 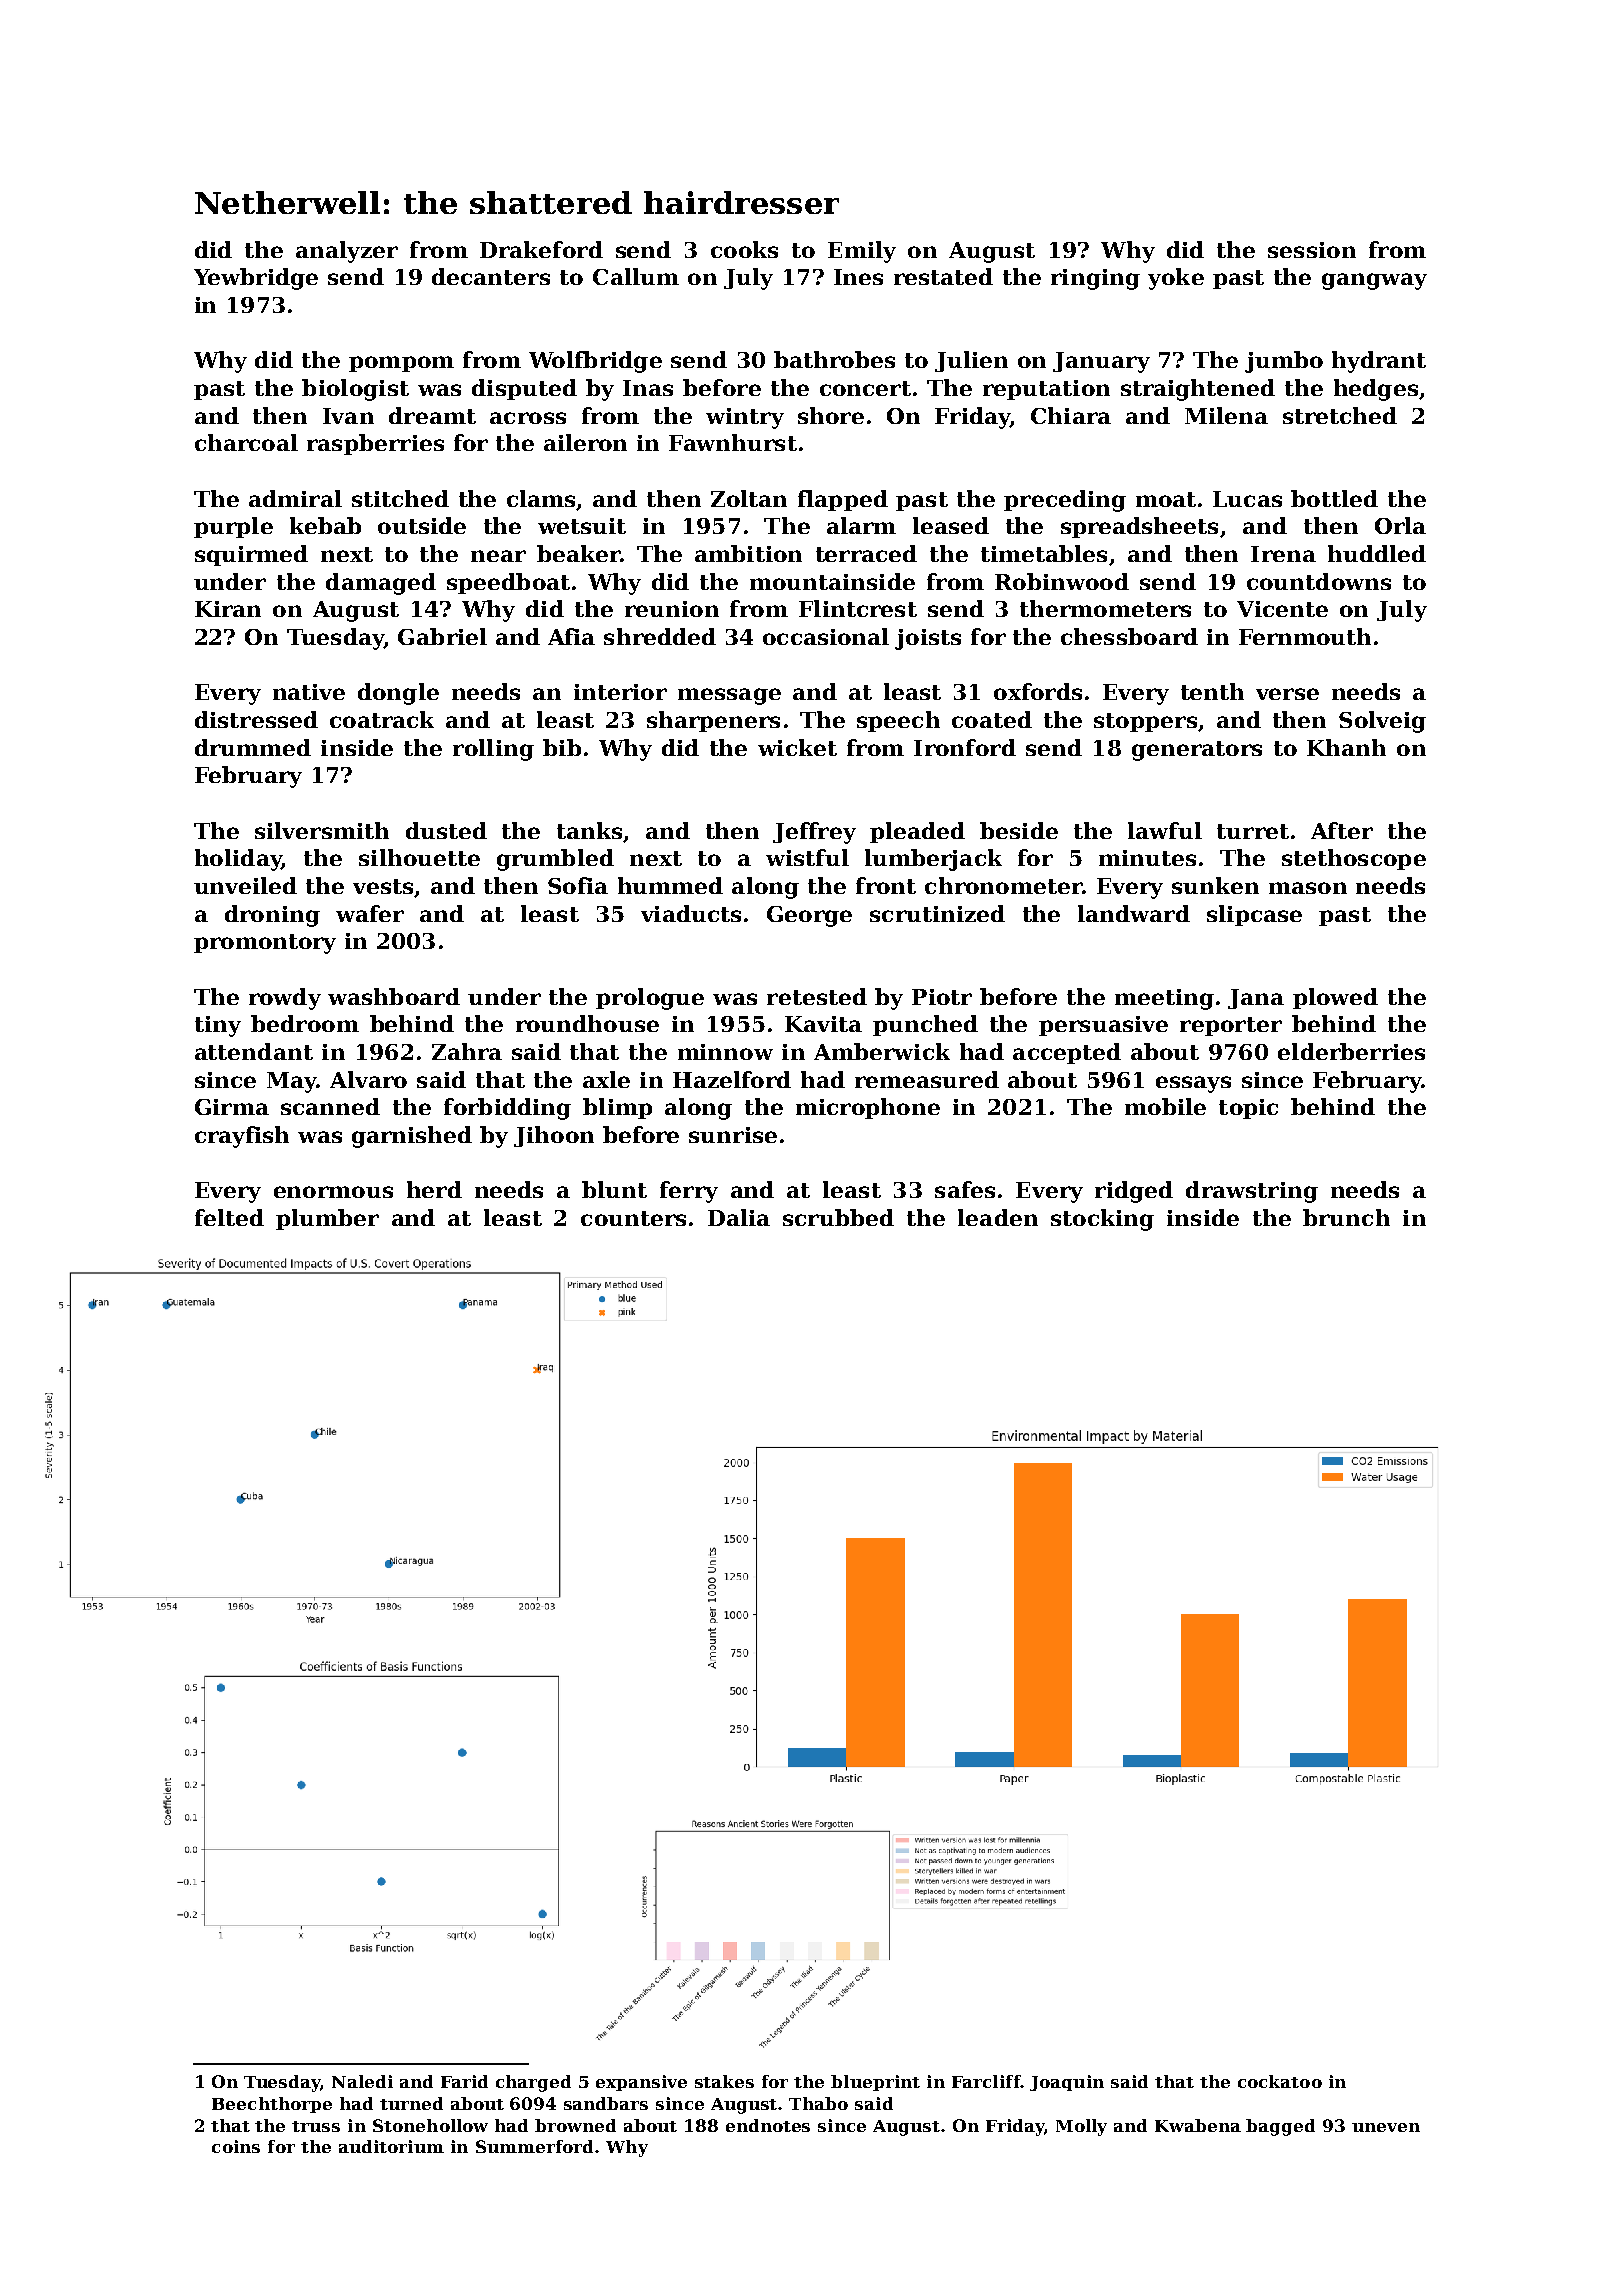 I want to click on herd, so click(x=434, y=1189).
